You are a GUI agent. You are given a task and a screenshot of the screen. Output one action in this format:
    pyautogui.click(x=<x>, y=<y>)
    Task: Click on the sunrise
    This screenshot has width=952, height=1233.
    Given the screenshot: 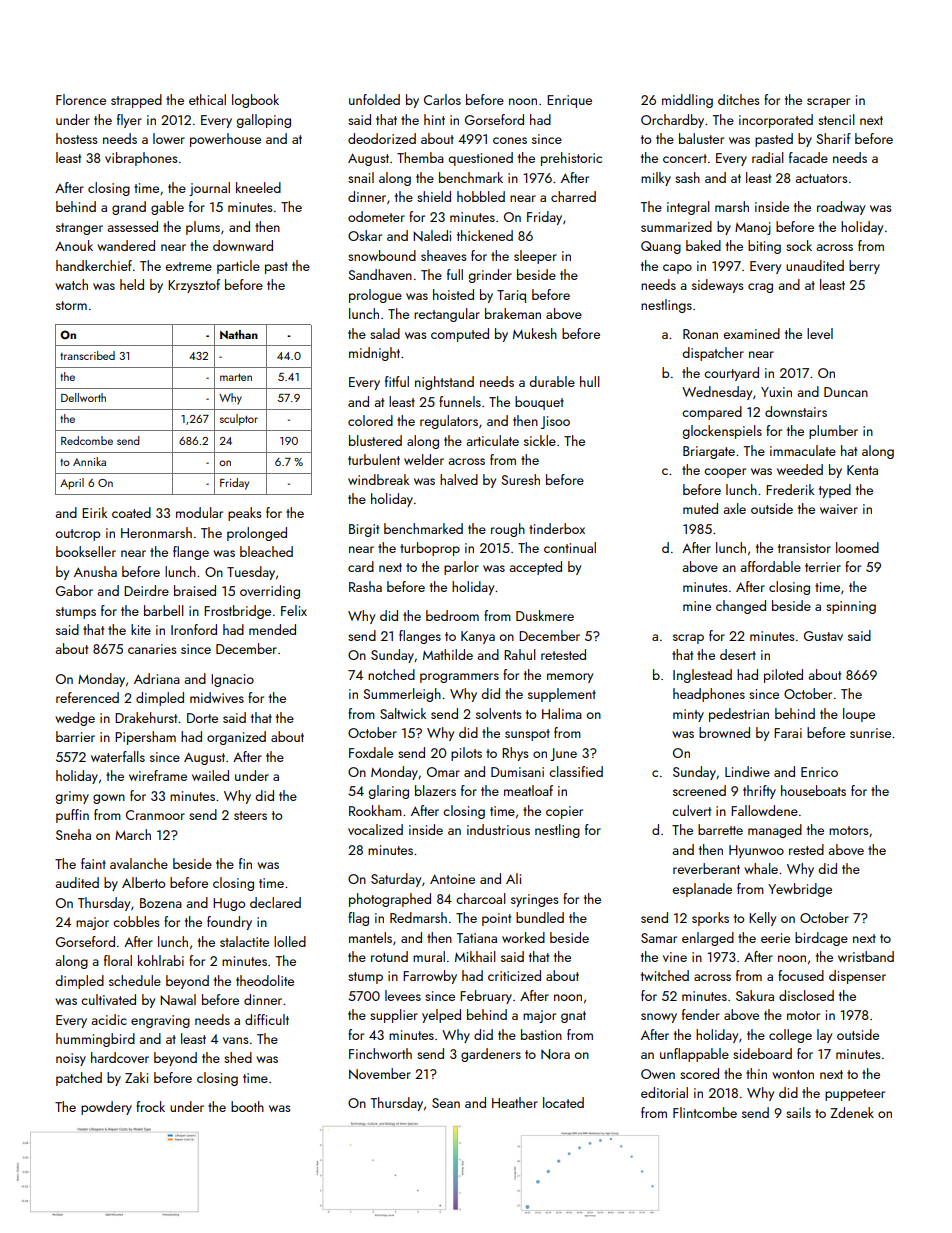 What is the action you would take?
    pyautogui.click(x=870, y=733)
